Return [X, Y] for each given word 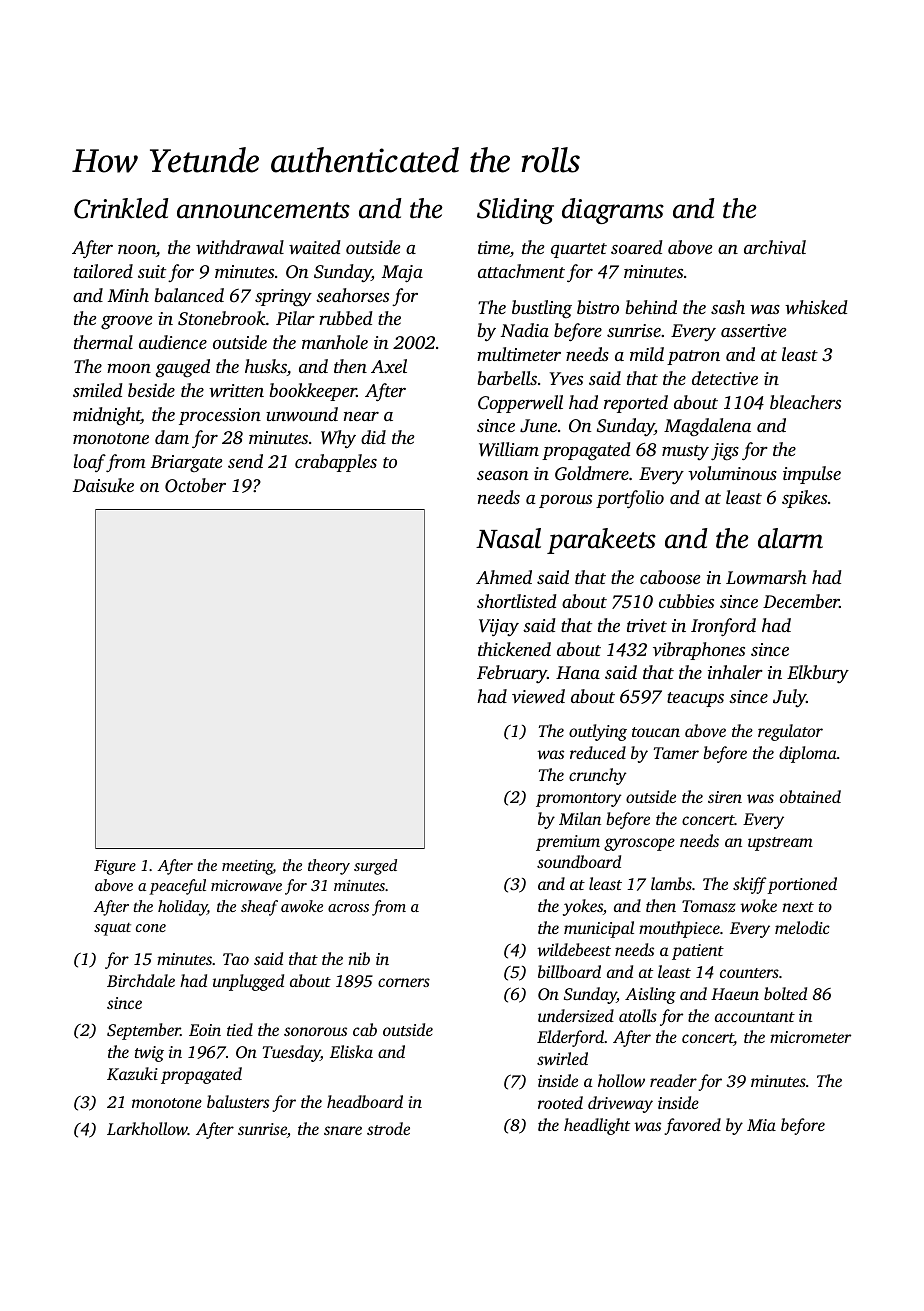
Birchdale [141, 980]
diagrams [613, 211]
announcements [263, 210]
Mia [761, 1125]
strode [388, 1128]
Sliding [515, 211]
